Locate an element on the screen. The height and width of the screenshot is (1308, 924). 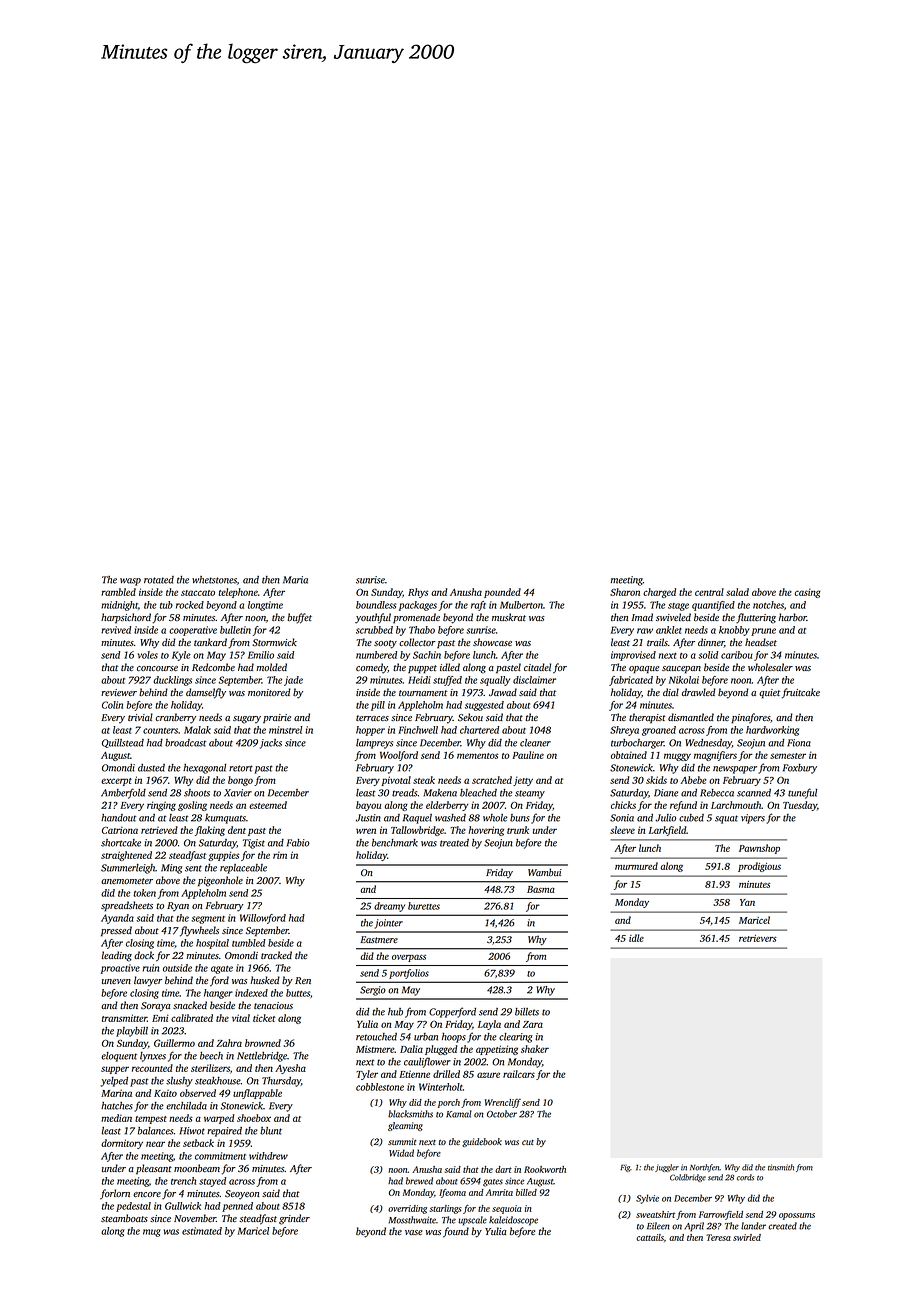
grinder is located at coordinates (294, 1219).
